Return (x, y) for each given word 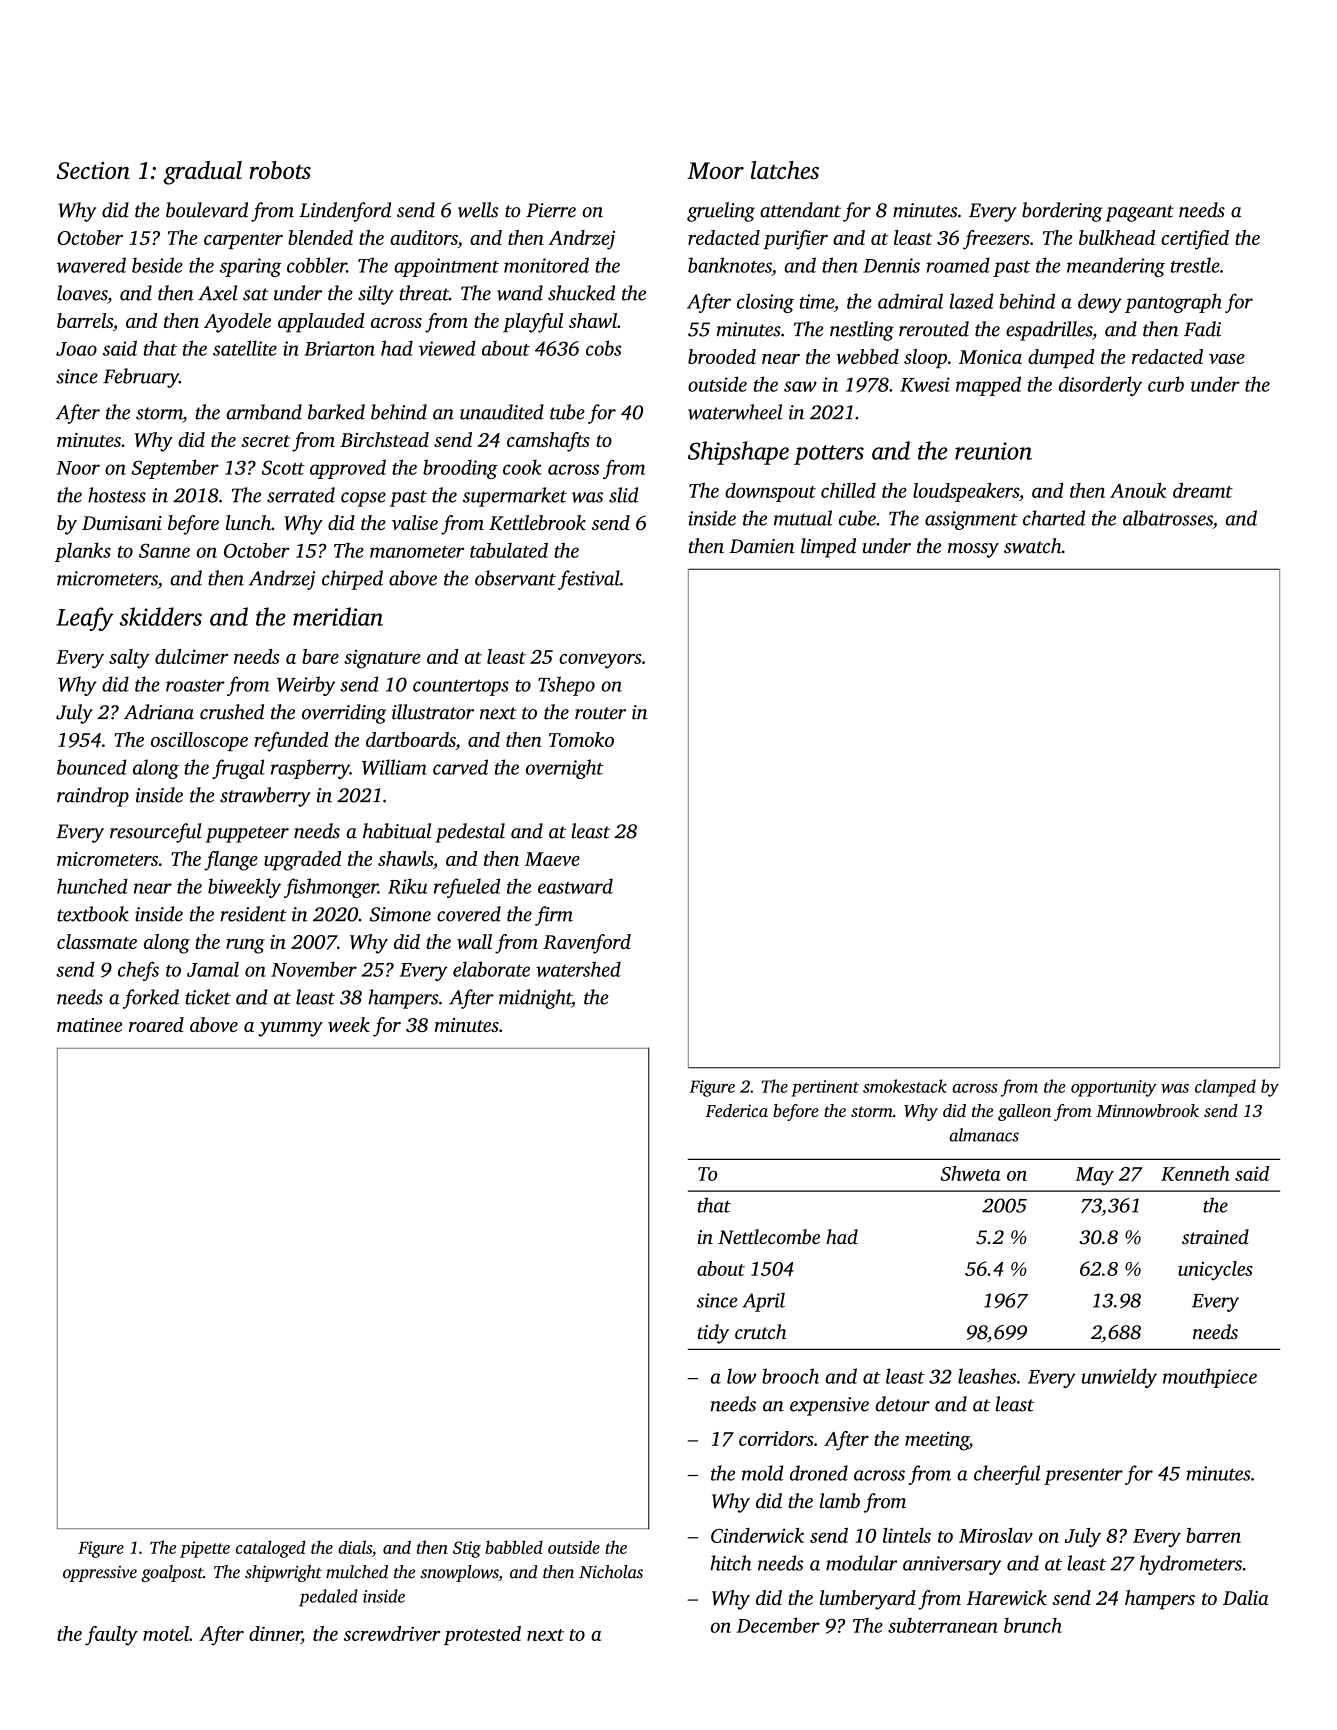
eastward (575, 886)
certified (1195, 240)
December (778, 1625)
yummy (290, 1029)
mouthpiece (1210, 1378)
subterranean (943, 1625)
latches (785, 170)
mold (762, 1473)
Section (93, 171)
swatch (1033, 546)
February (141, 378)
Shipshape (738, 453)
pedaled (328, 1598)
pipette (205, 1549)
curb (1166, 384)
